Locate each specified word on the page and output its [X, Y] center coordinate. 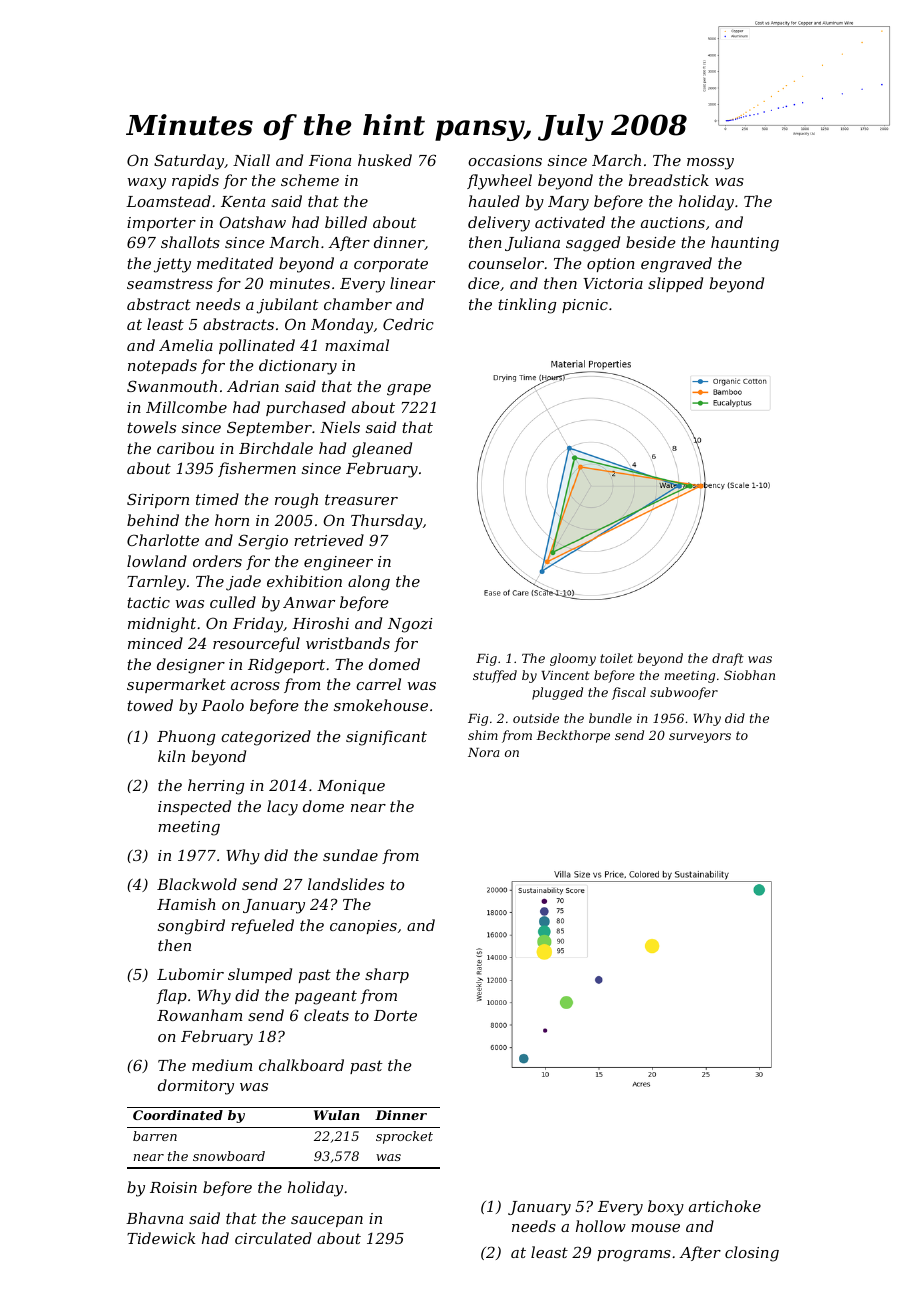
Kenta [243, 201]
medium [222, 1065]
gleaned [382, 450]
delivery [499, 224]
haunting [745, 244]
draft [728, 659]
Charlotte [163, 540]
